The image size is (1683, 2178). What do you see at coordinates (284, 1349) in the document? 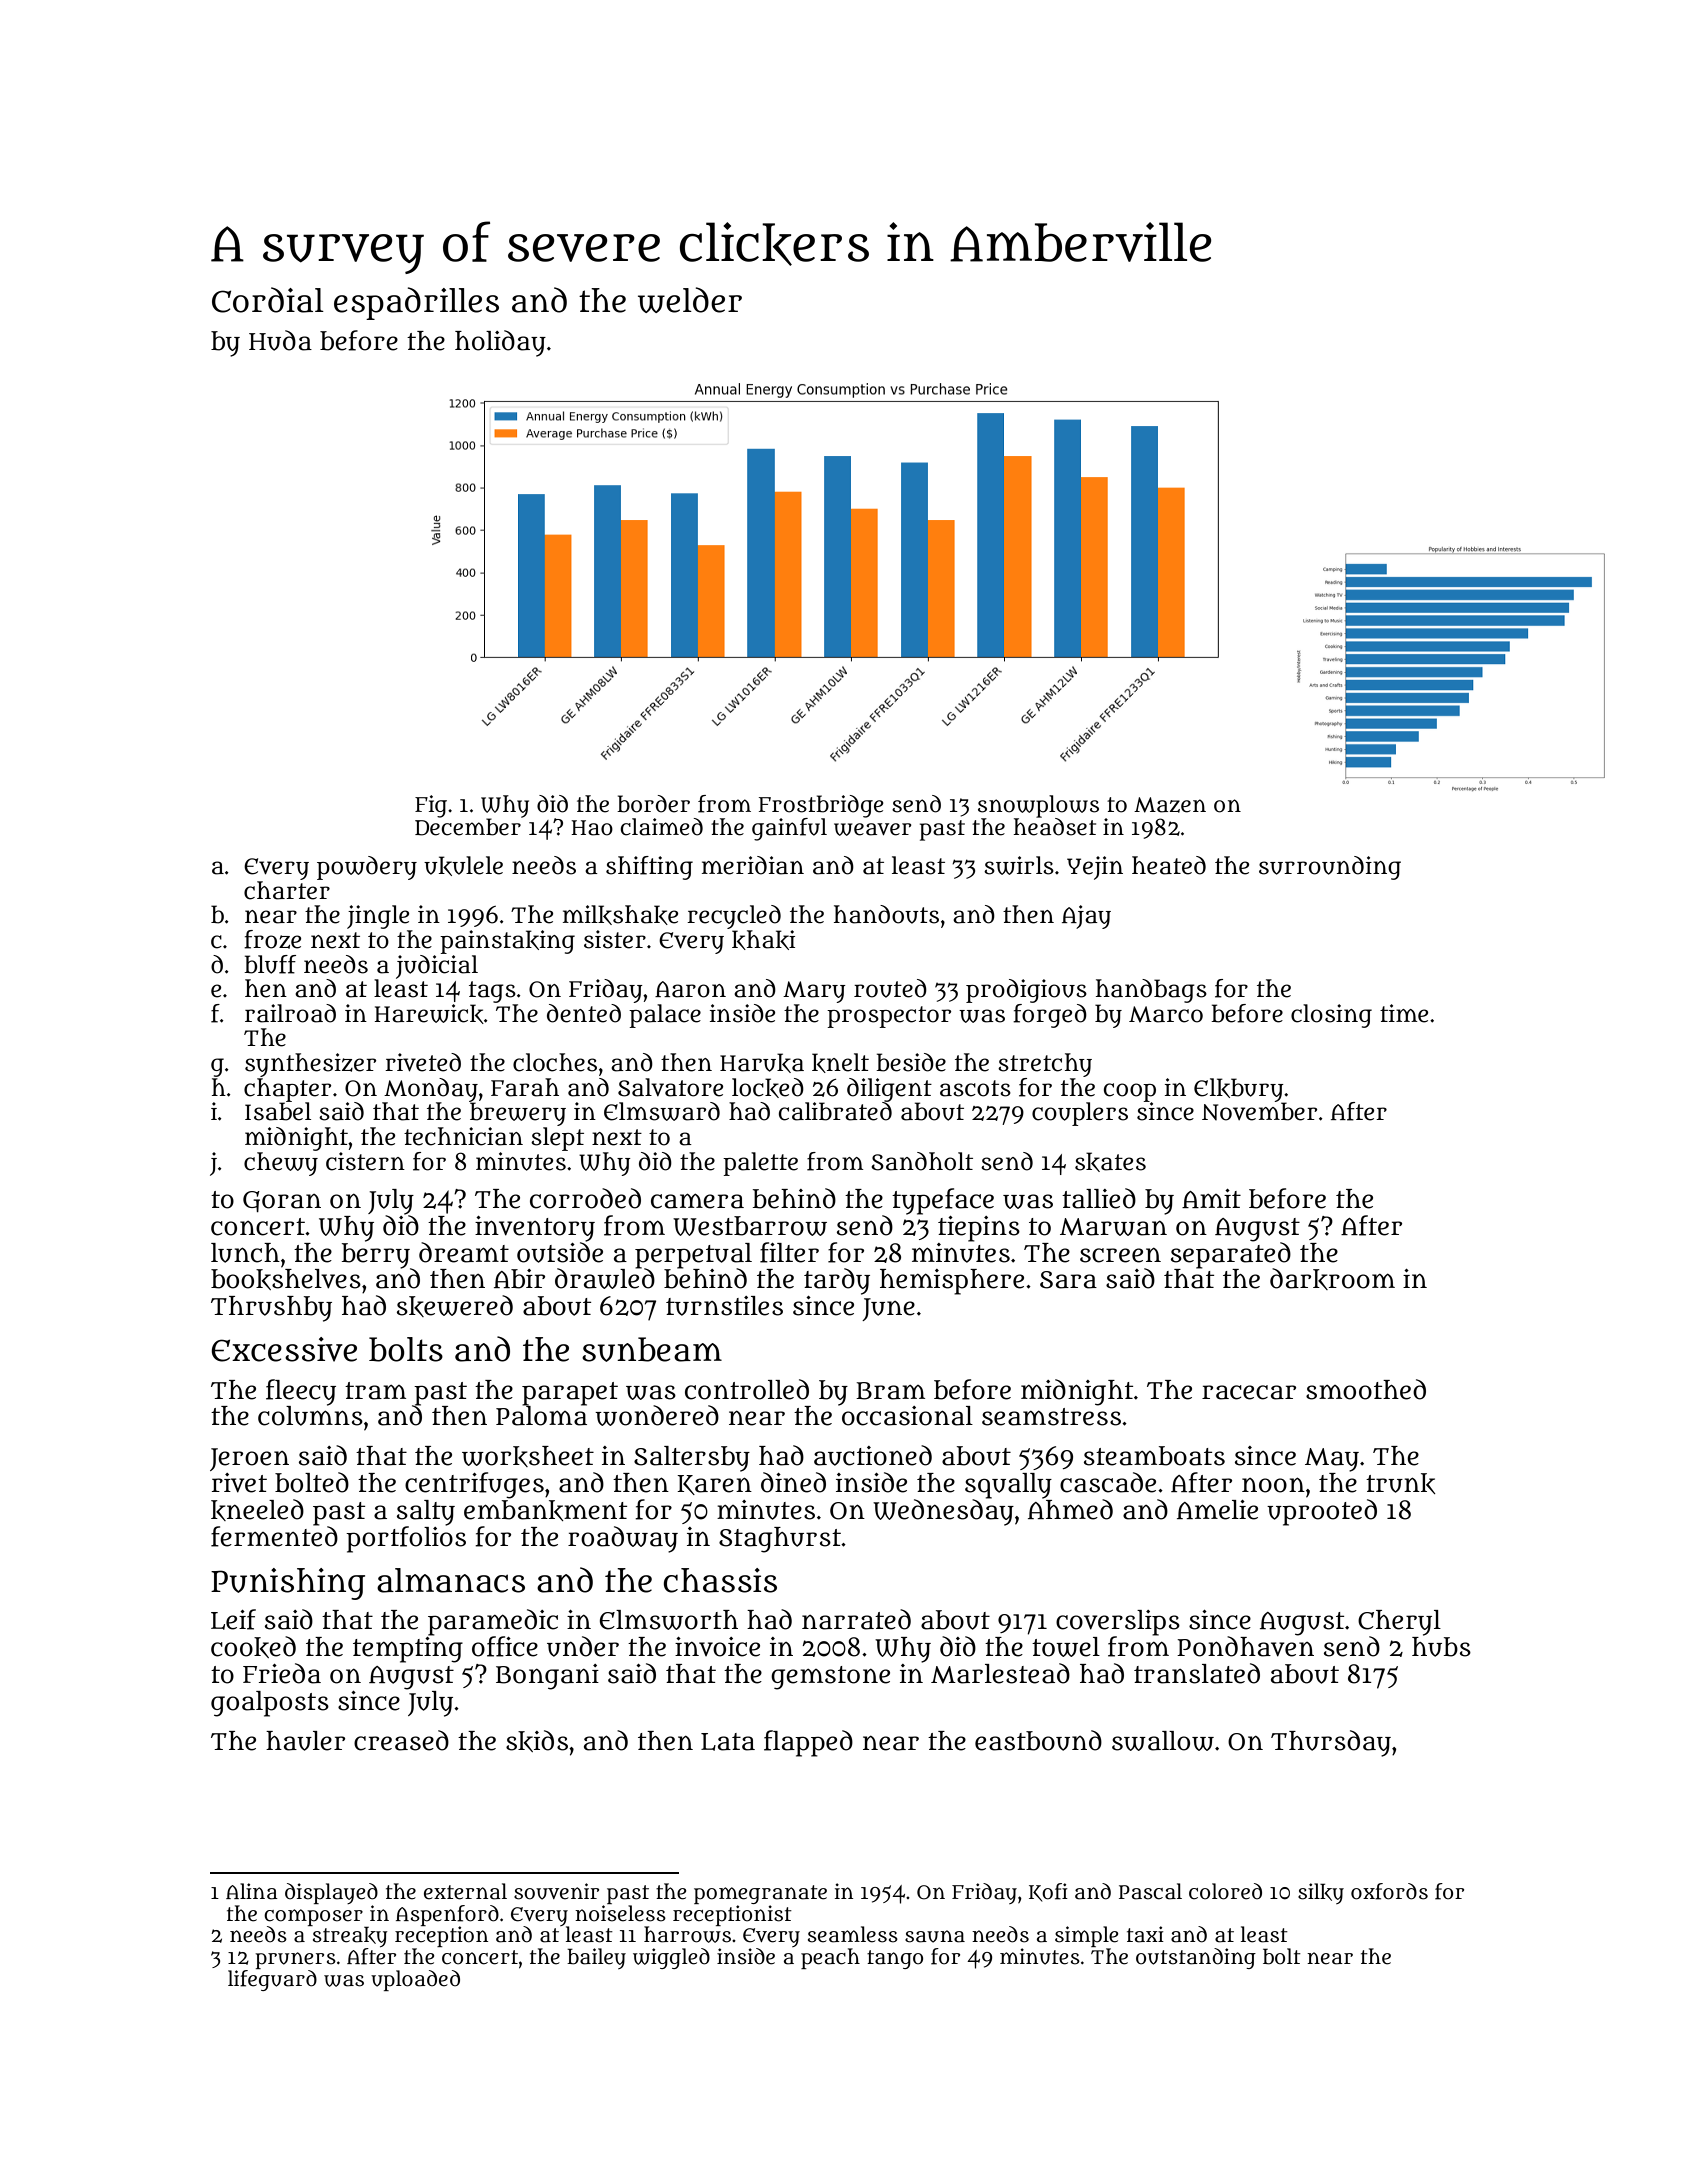
I see `Excessive` at bounding box center [284, 1349].
